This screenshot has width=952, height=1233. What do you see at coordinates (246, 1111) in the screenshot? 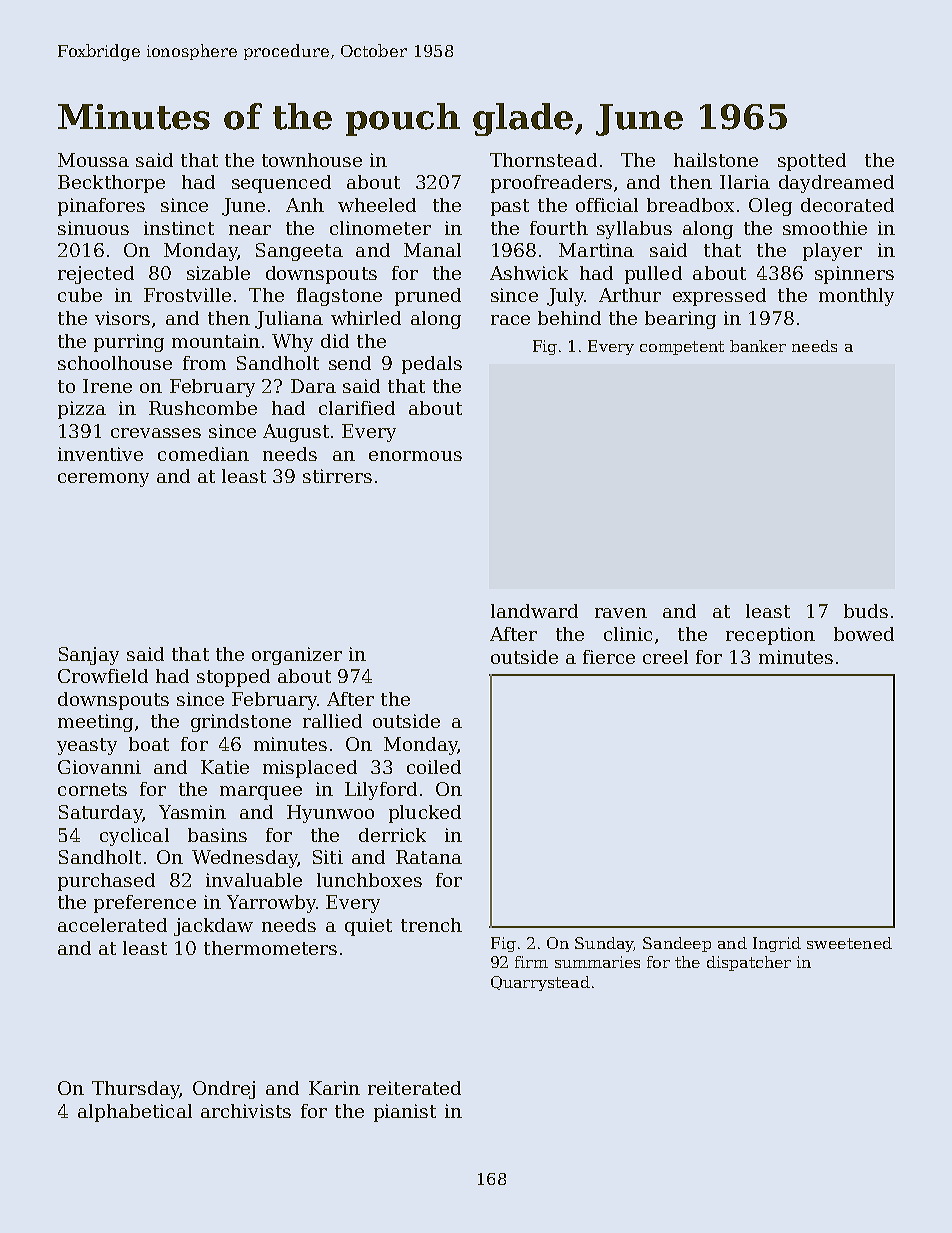
I see `archivists` at bounding box center [246, 1111].
